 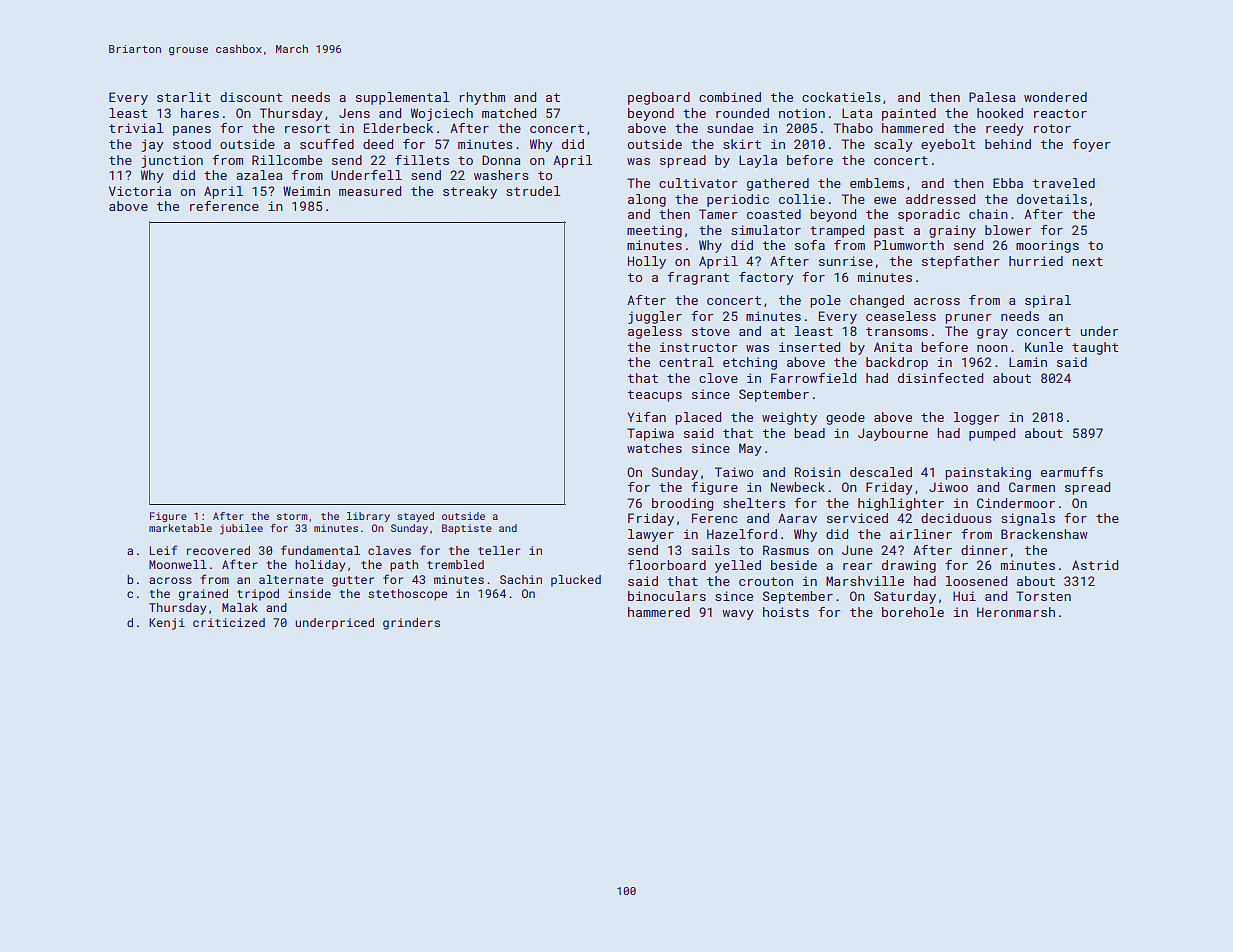 I want to click on library, so click(x=368, y=517).
